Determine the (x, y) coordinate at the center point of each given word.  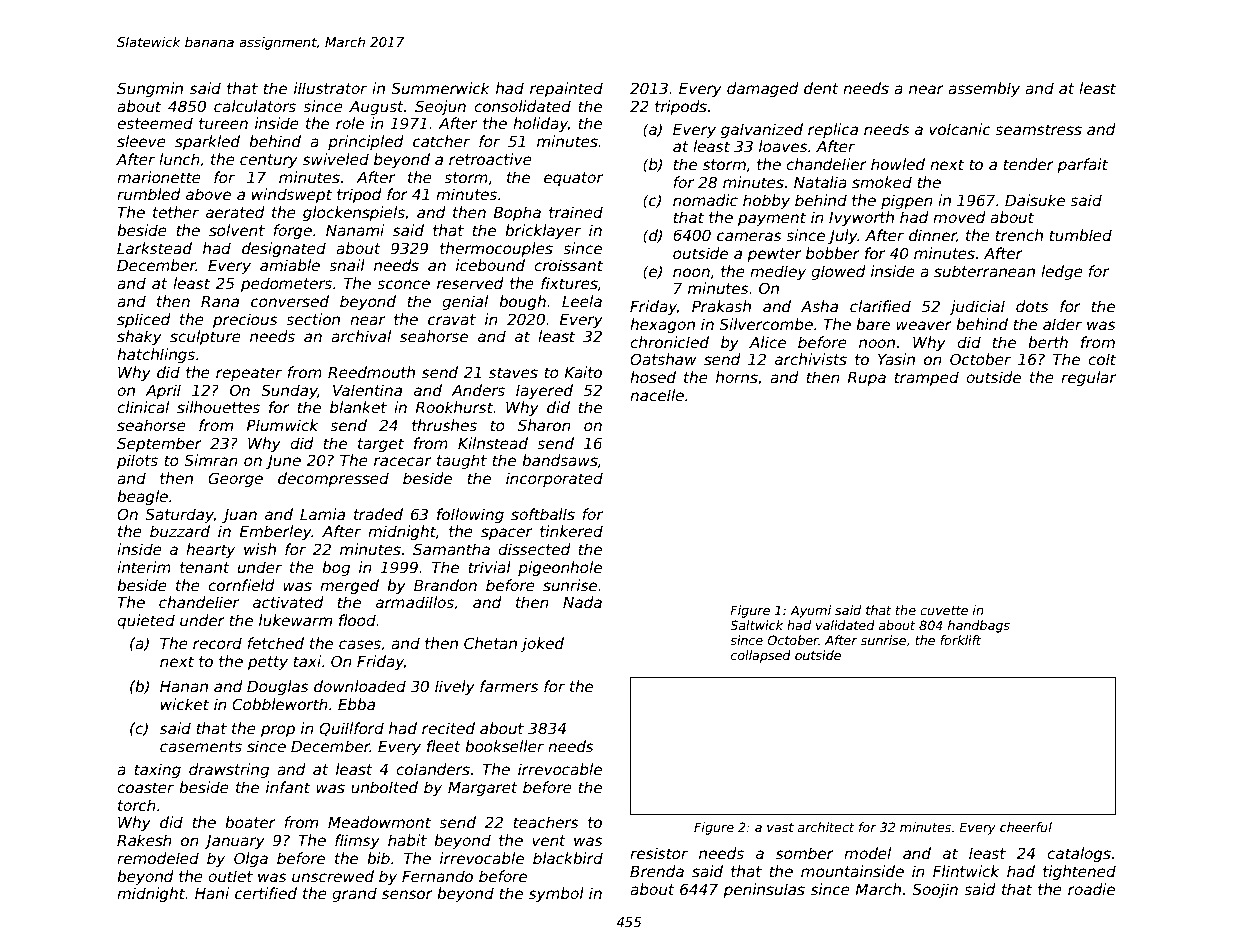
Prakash (721, 306)
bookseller (504, 746)
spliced (144, 320)
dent (821, 88)
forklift (961, 640)
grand (354, 894)
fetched (275, 643)
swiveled (336, 159)
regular (1088, 378)
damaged (763, 89)
